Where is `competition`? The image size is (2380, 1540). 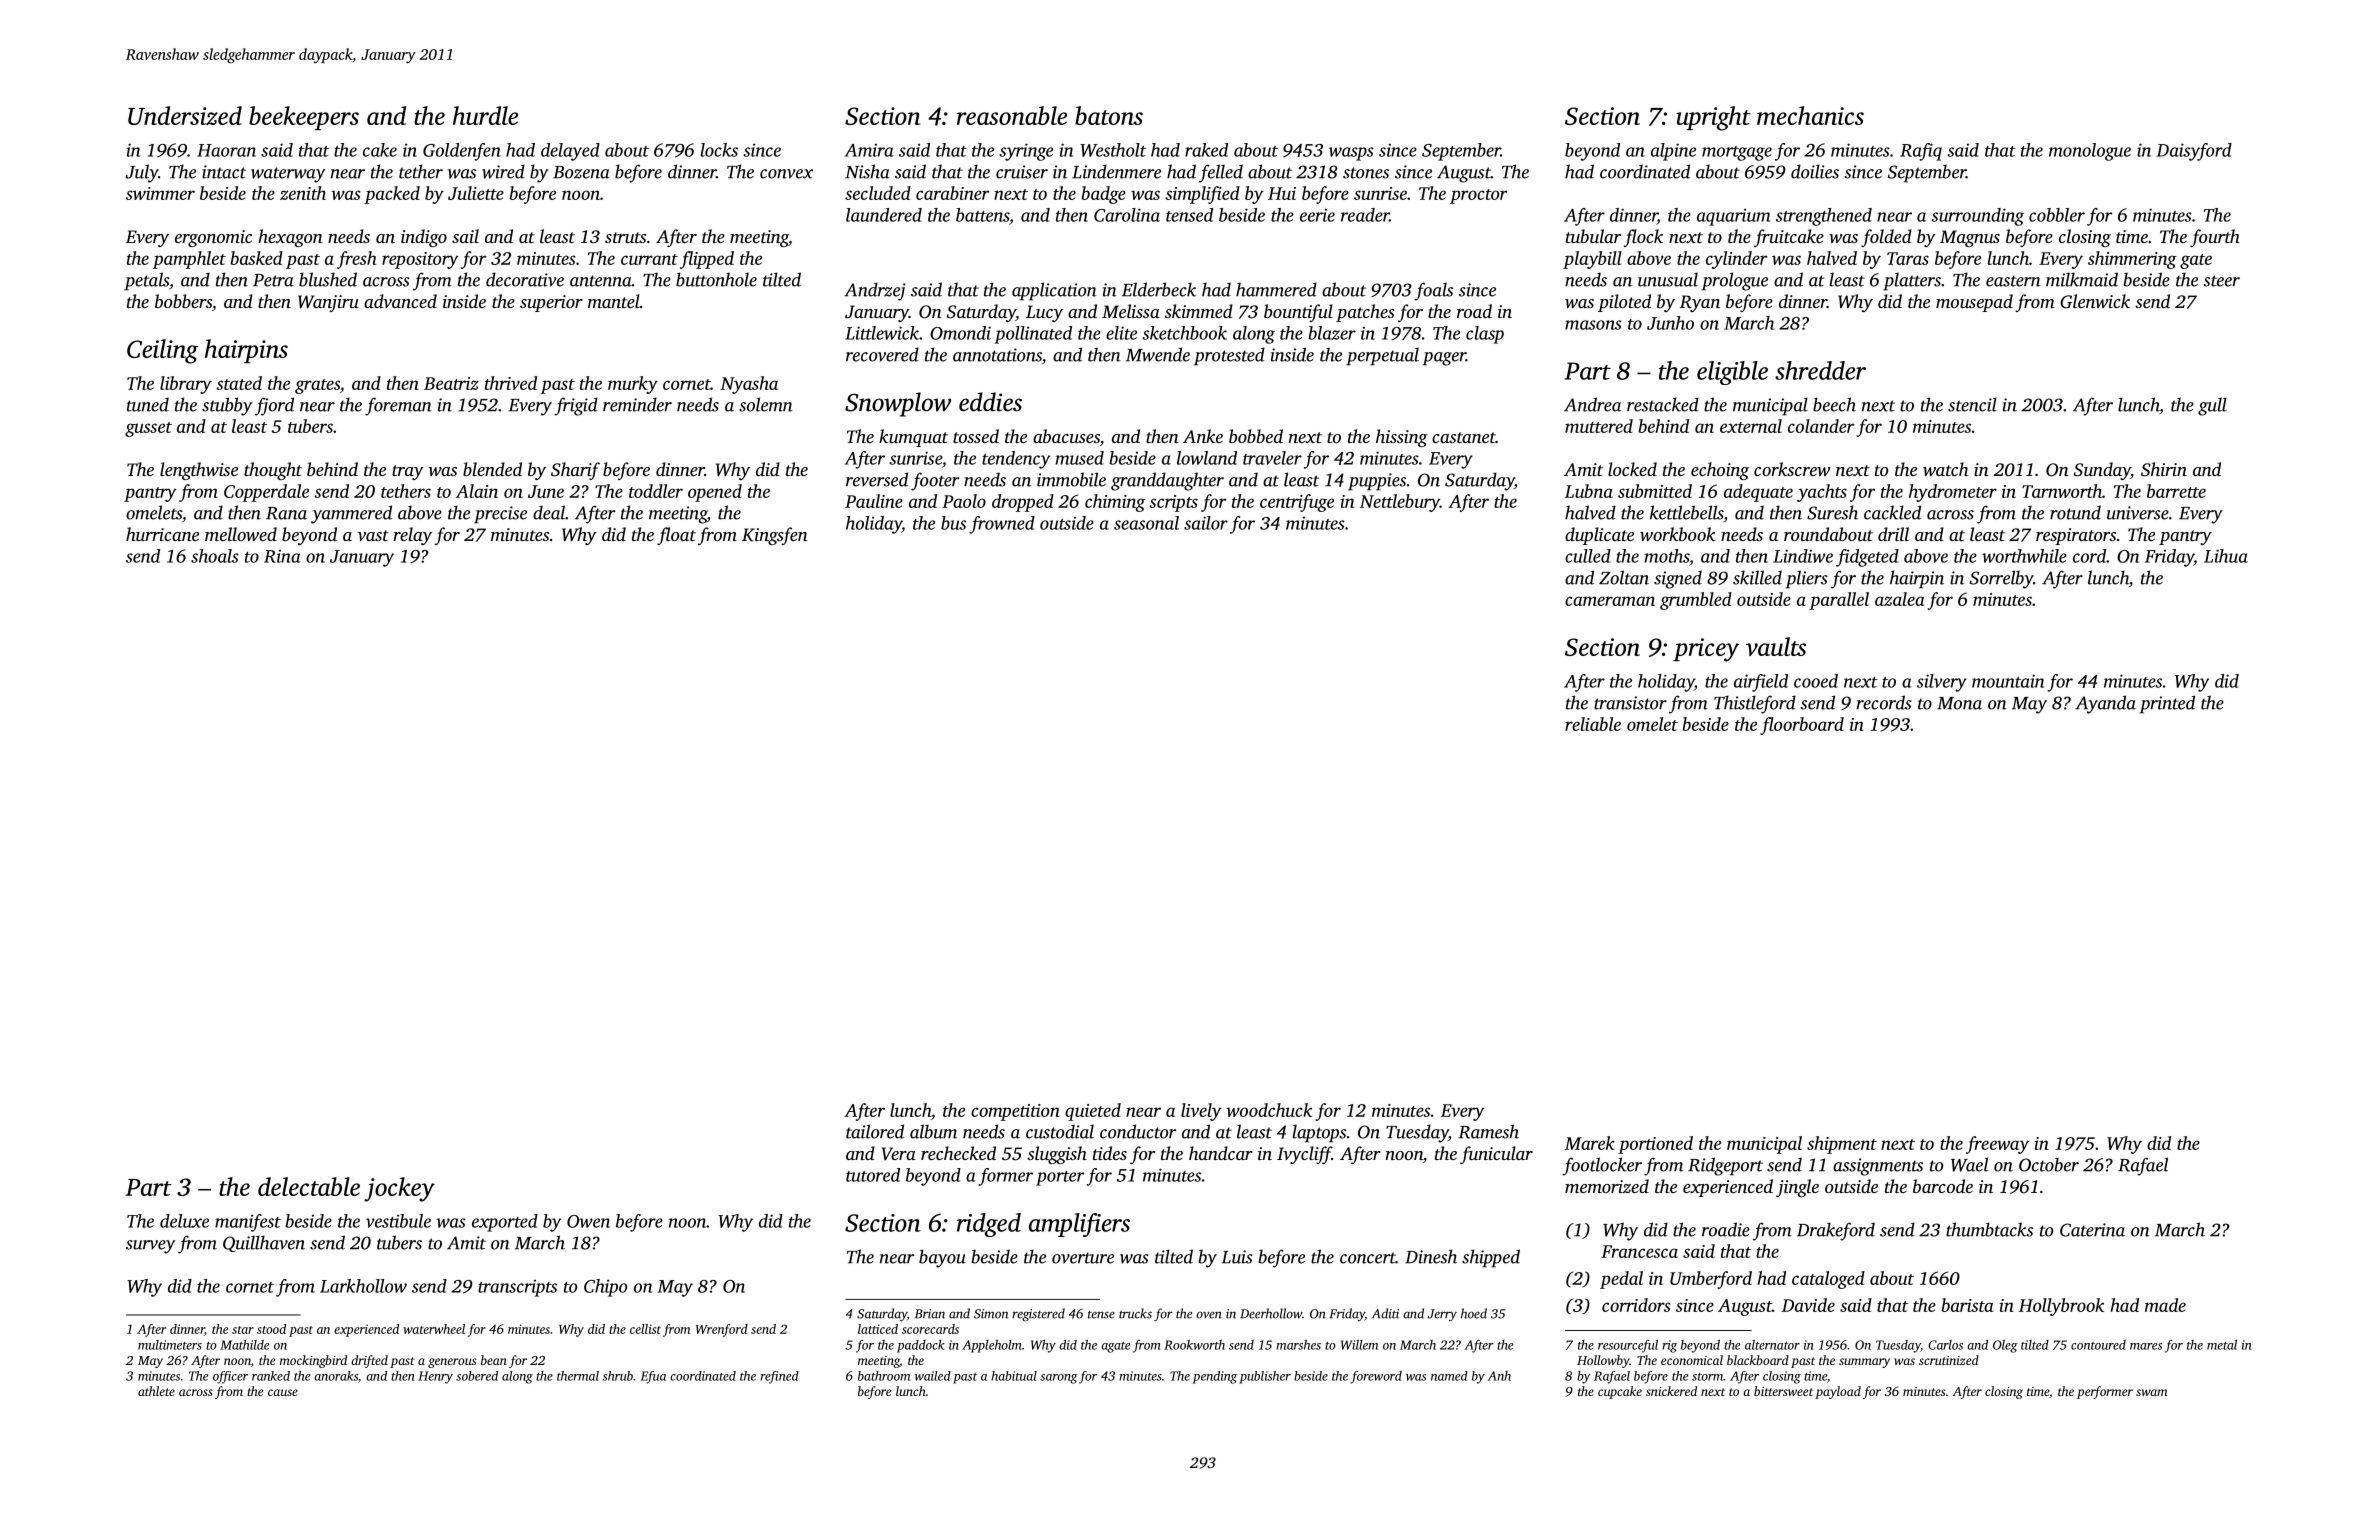 competition is located at coordinates (1015, 1112).
